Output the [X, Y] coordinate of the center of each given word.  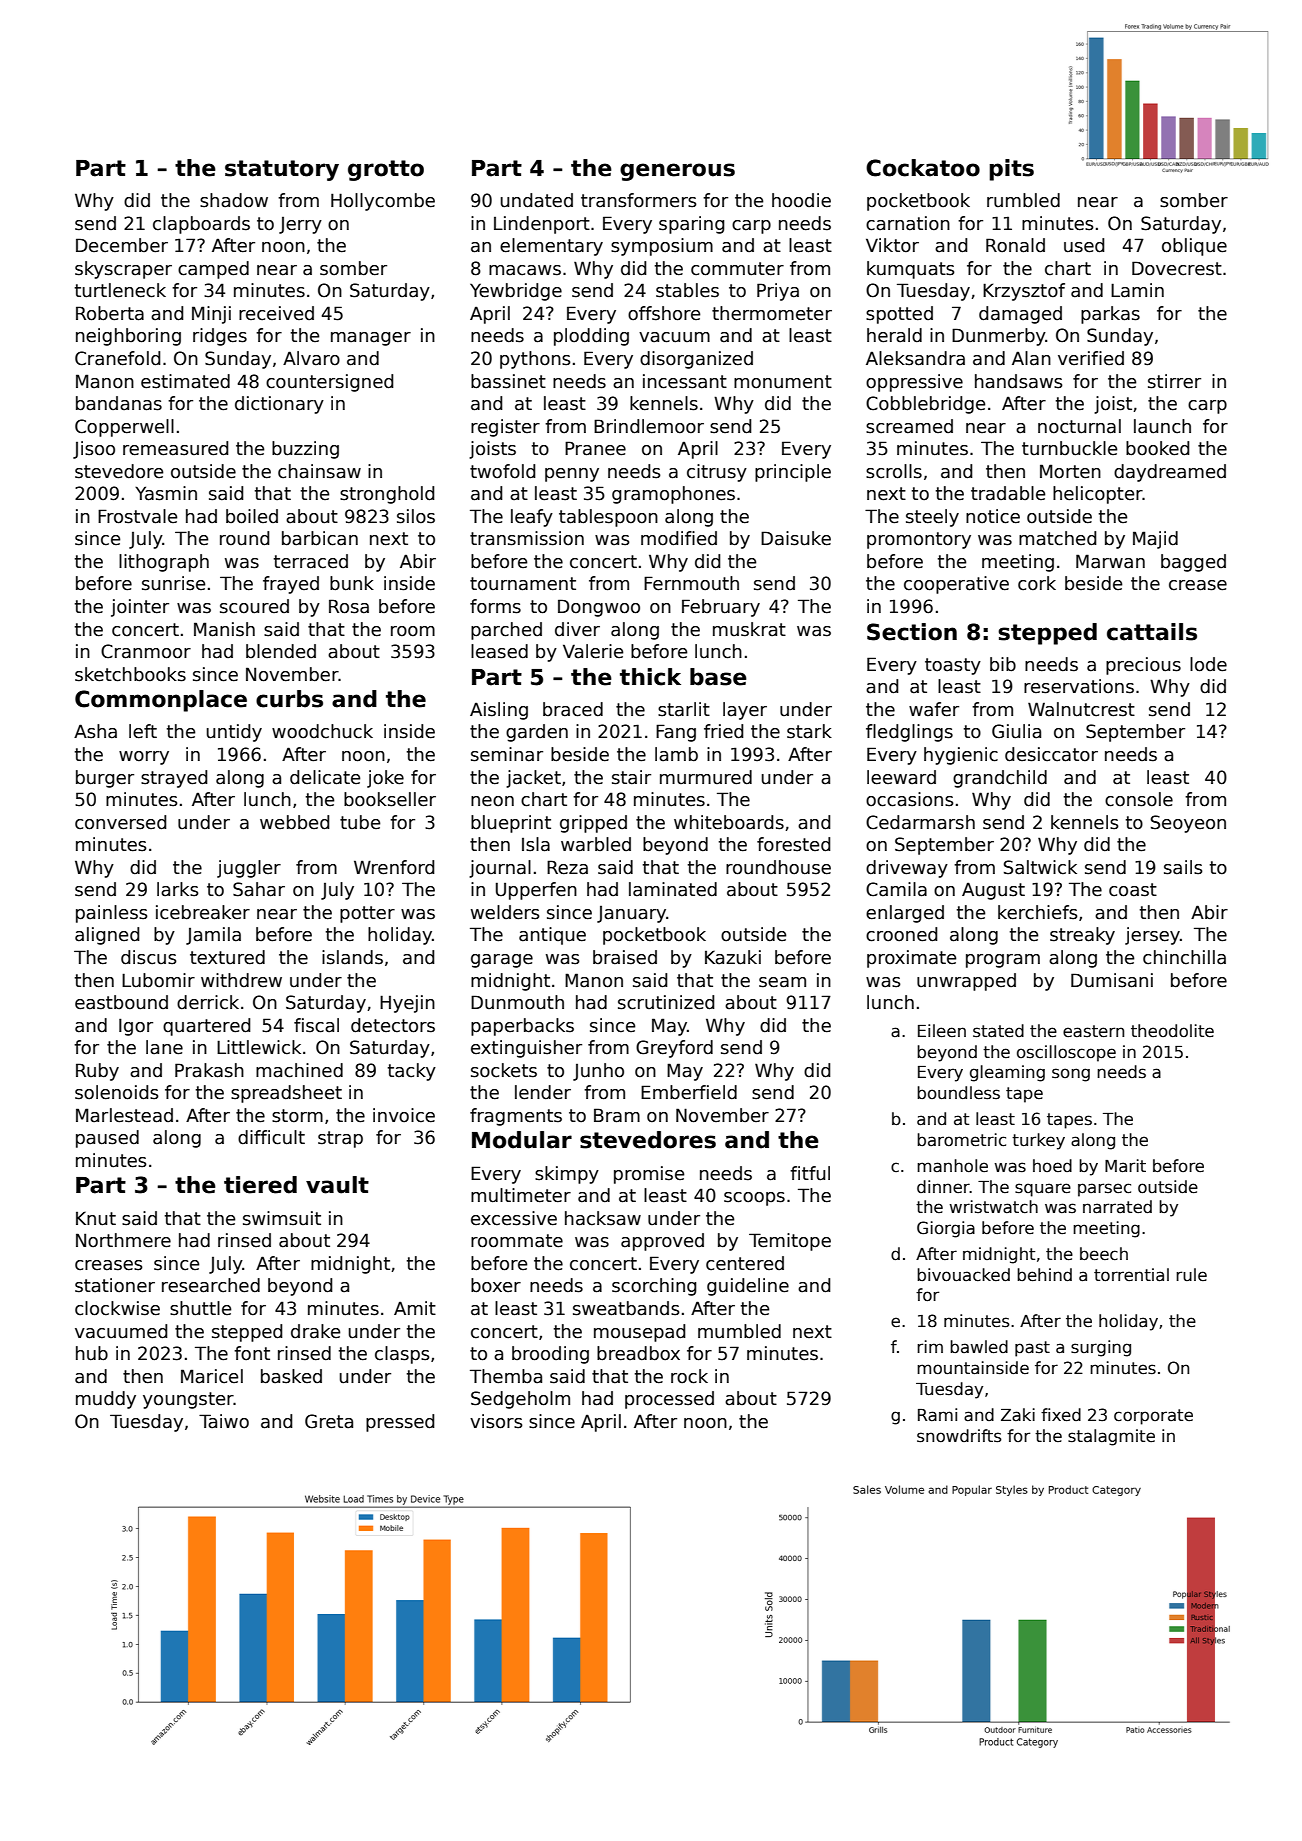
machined [299, 1070]
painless [112, 914]
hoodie [801, 200]
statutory [282, 170]
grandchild [1000, 779]
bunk [352, 583]
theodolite [1172, 1031]
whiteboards [729, 822]
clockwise [117, 1308]
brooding [550, 1355]
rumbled [1023, 200]
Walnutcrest [1081, 709]
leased [499, 651]
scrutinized [666, 1002]
